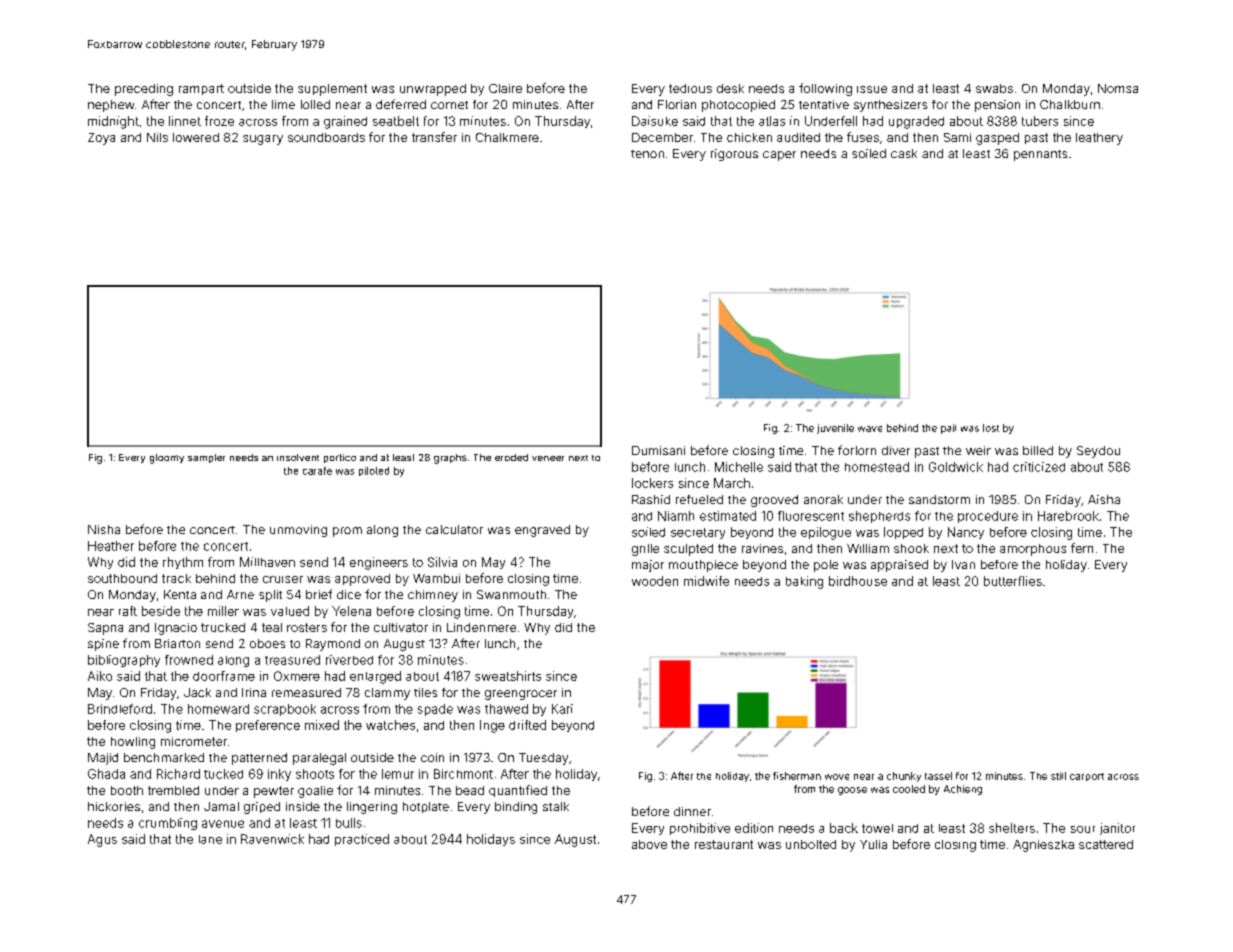 This screenshot has height=952, width=1233. I want to click on Heather, so click(111, 546).
